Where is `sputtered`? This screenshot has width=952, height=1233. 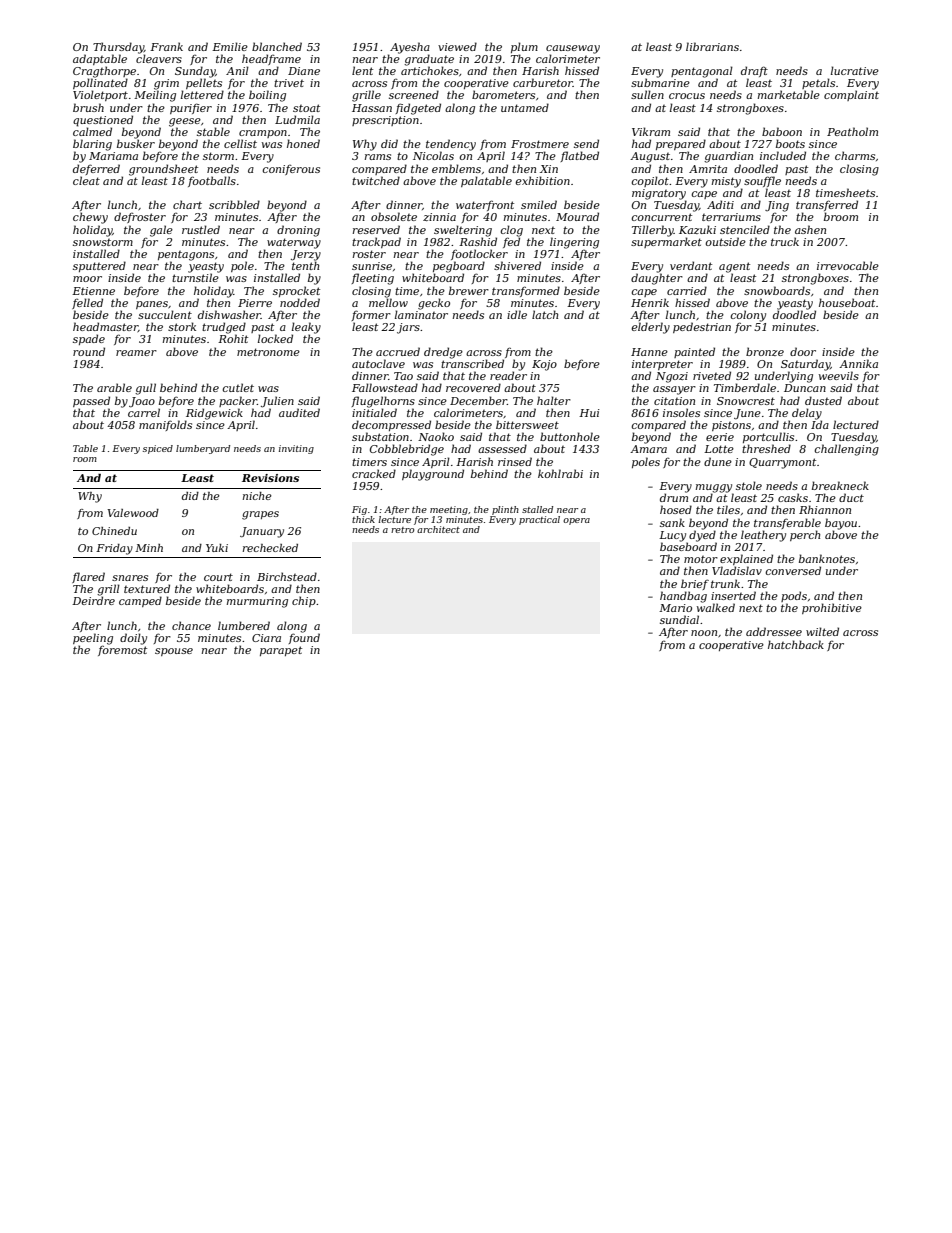 sputtered is located at coordinates (99, 266).
